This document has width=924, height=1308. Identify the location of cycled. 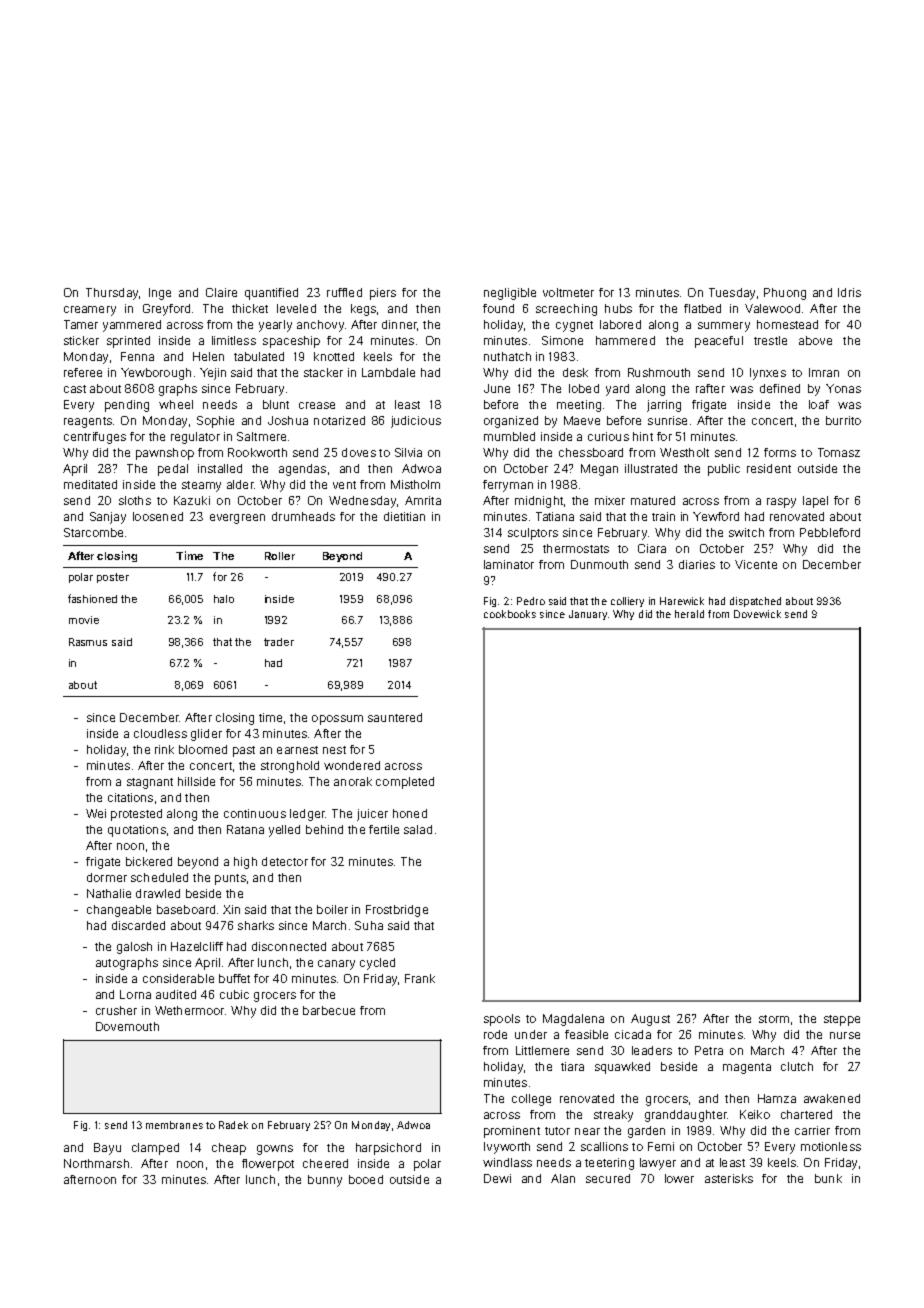
(377, 964).
